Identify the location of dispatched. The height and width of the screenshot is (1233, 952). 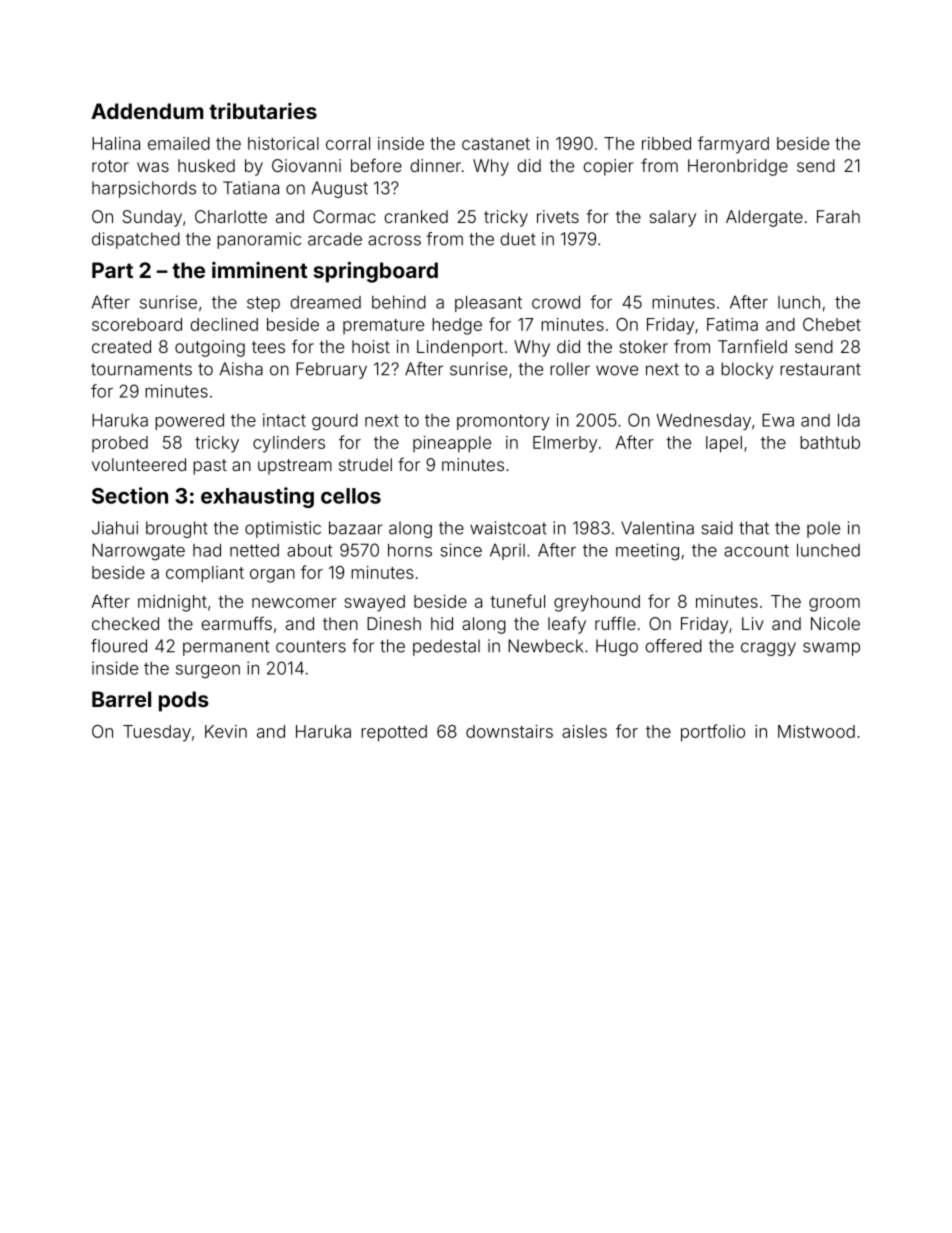
(136, 240).
